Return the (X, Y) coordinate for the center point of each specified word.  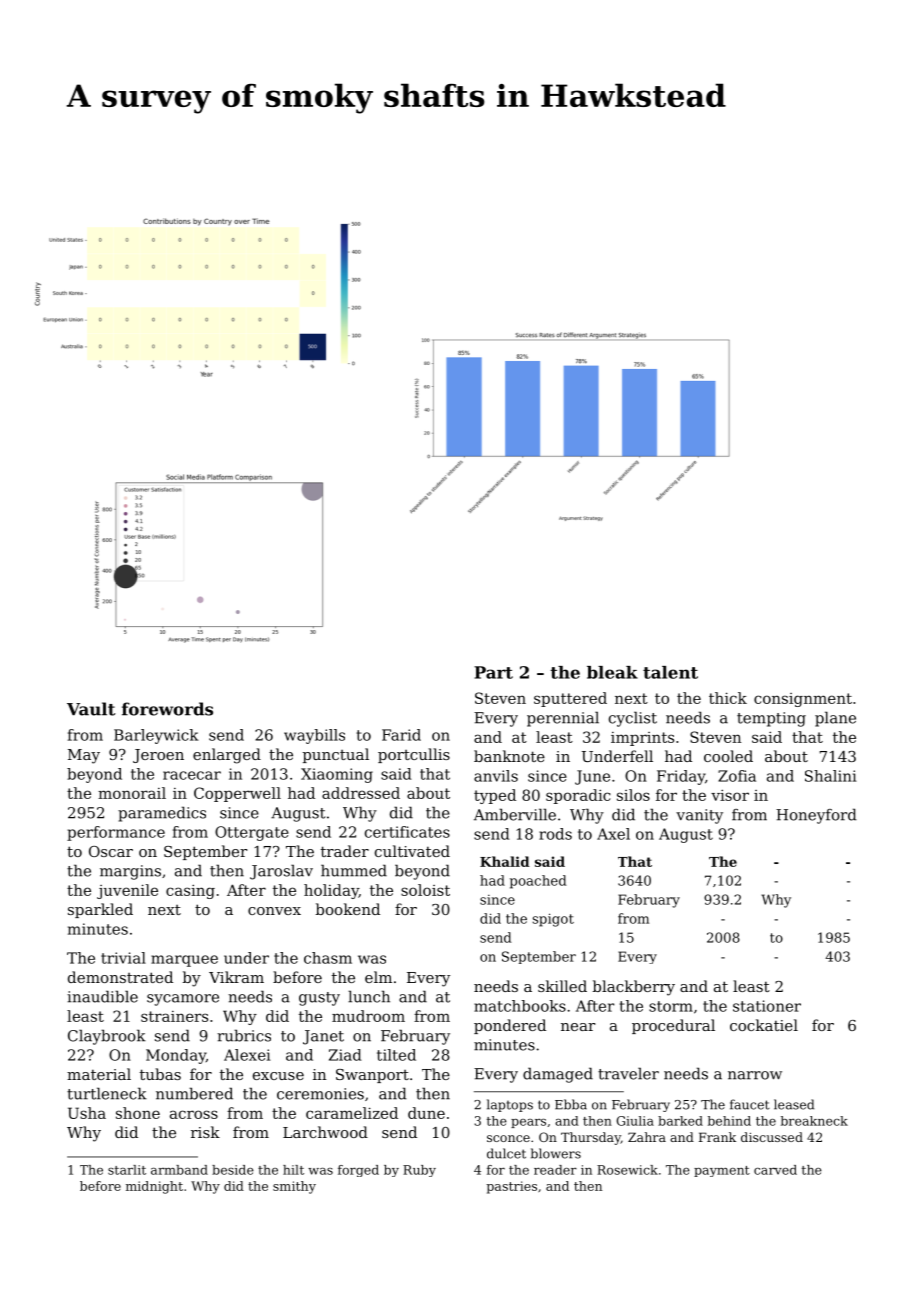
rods (555, 834)
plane (835, 719)
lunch (369, 996)
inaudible (102, 996)
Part (493, 672)
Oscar (111, 851)
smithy (294, 1187)
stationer (767, 1006)
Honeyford (816, 816)
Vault (91, 709)
